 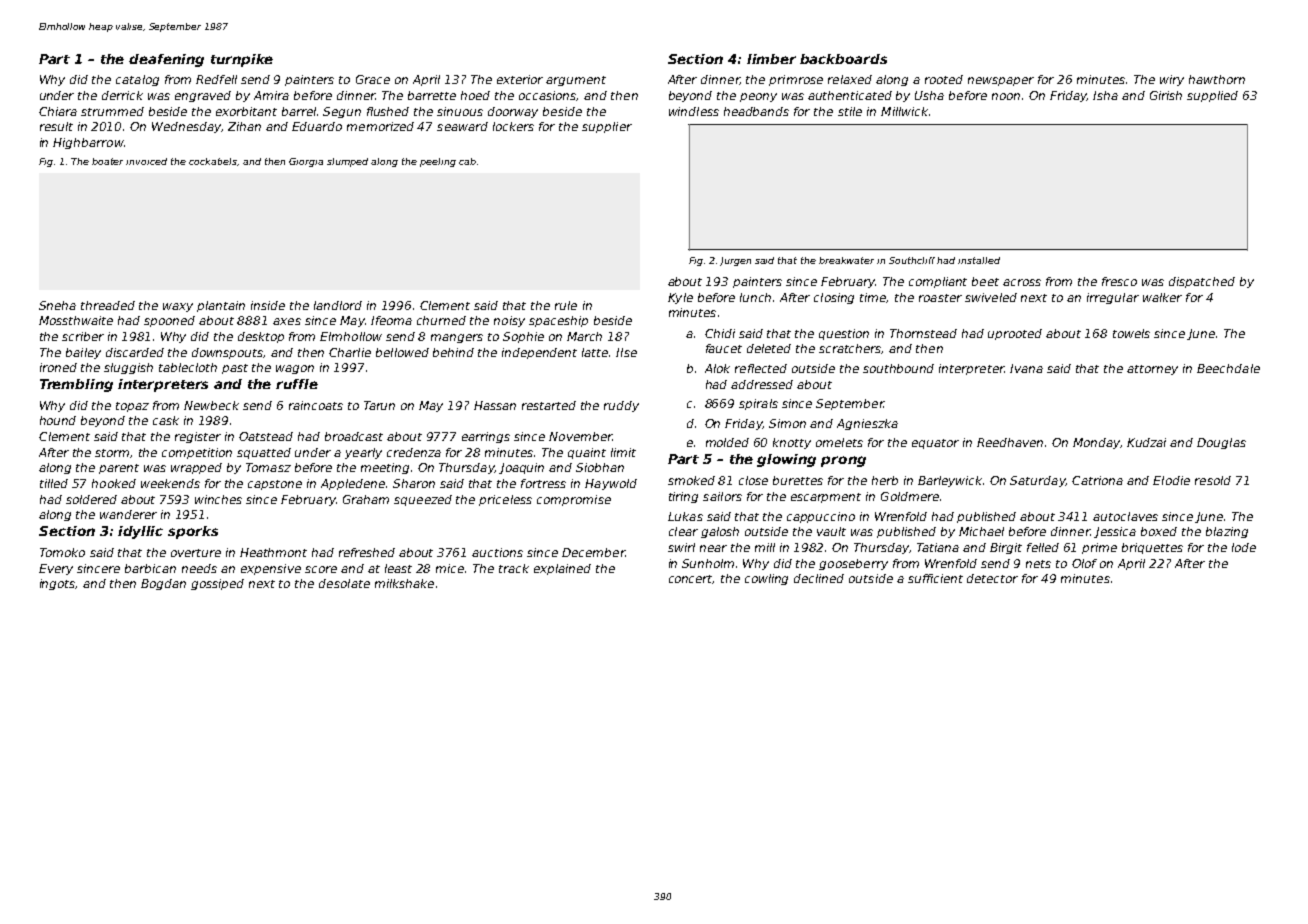 What do you see at coordinates (119, 469) in the document?
I see `parent` at bounding box center [119, 469].
